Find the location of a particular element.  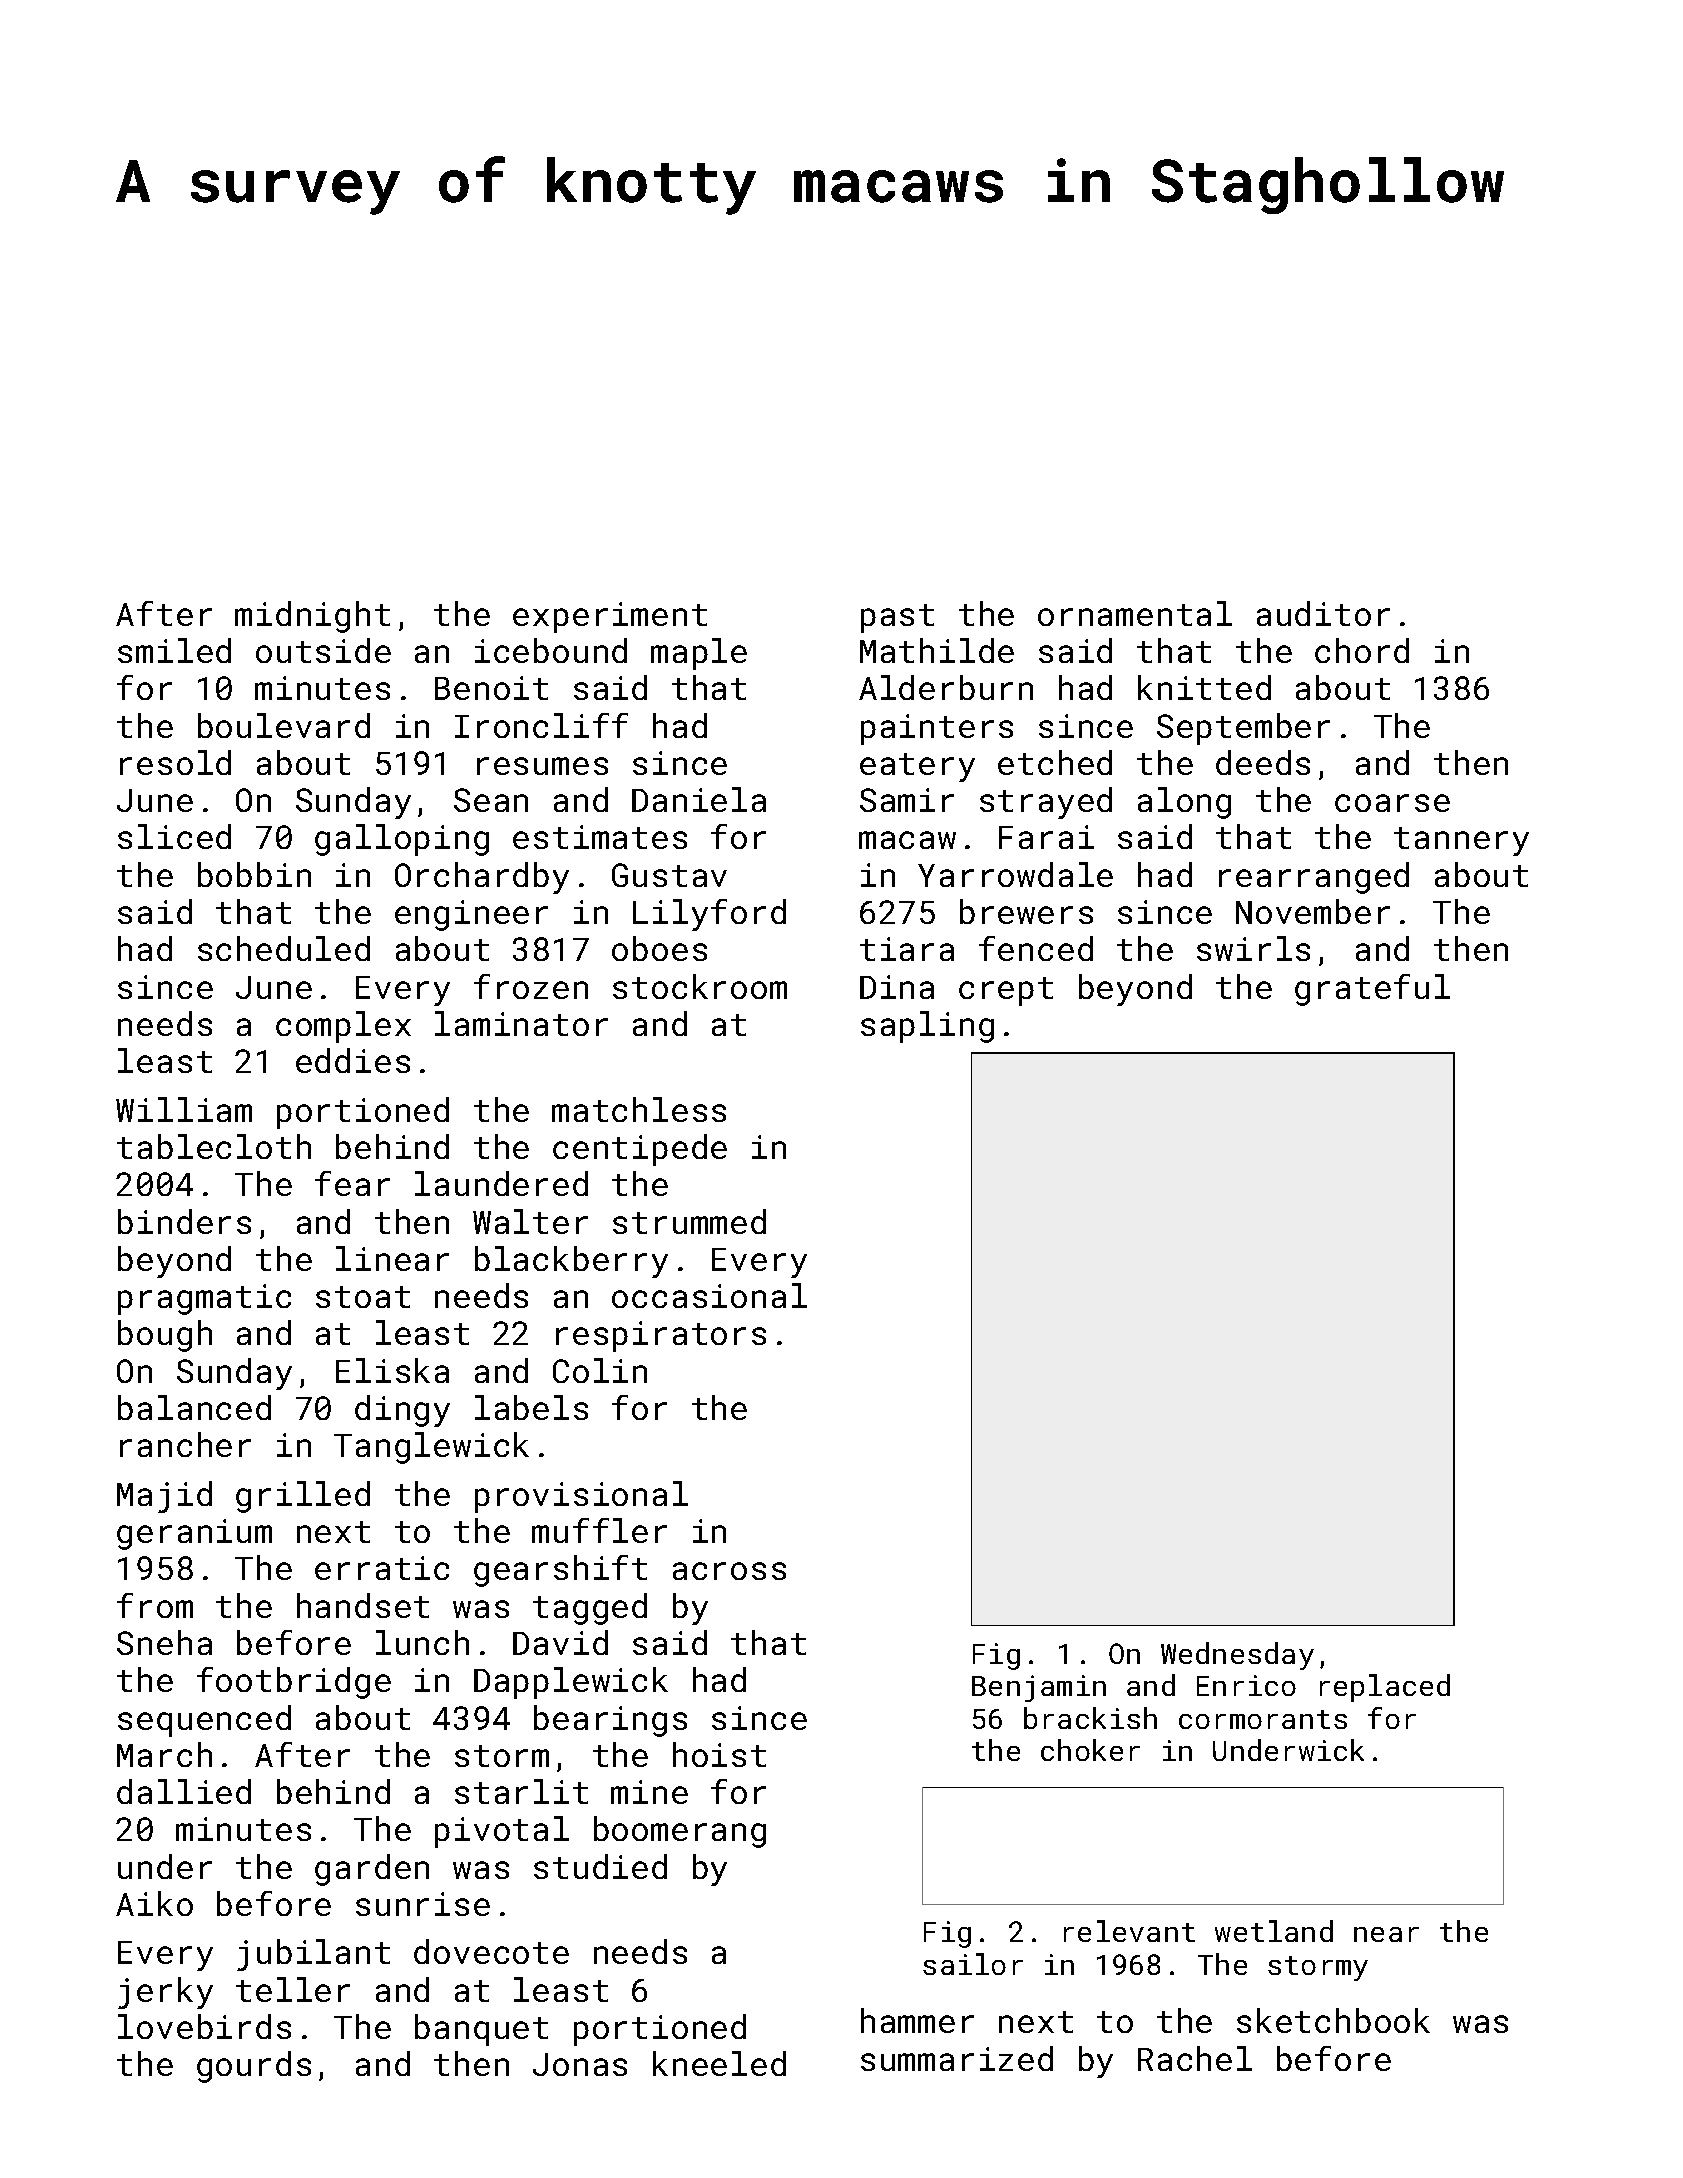

grateful is located at coordinates (1372, 990).
